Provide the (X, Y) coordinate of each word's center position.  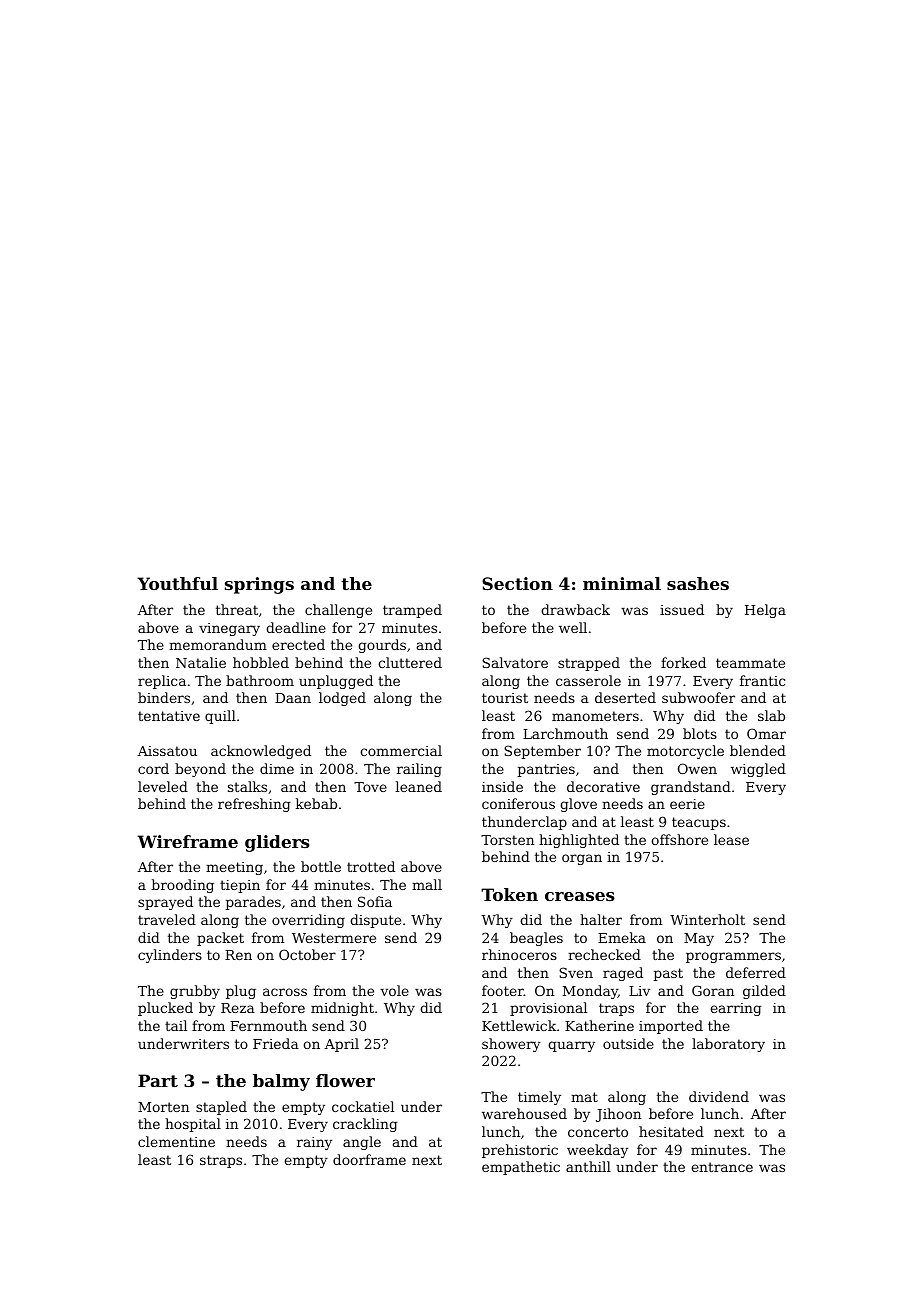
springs (259, 585)
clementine (176, 1141)
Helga (765, 611)
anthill (588, 1166)
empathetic (521, 1168)
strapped (589, 664)
